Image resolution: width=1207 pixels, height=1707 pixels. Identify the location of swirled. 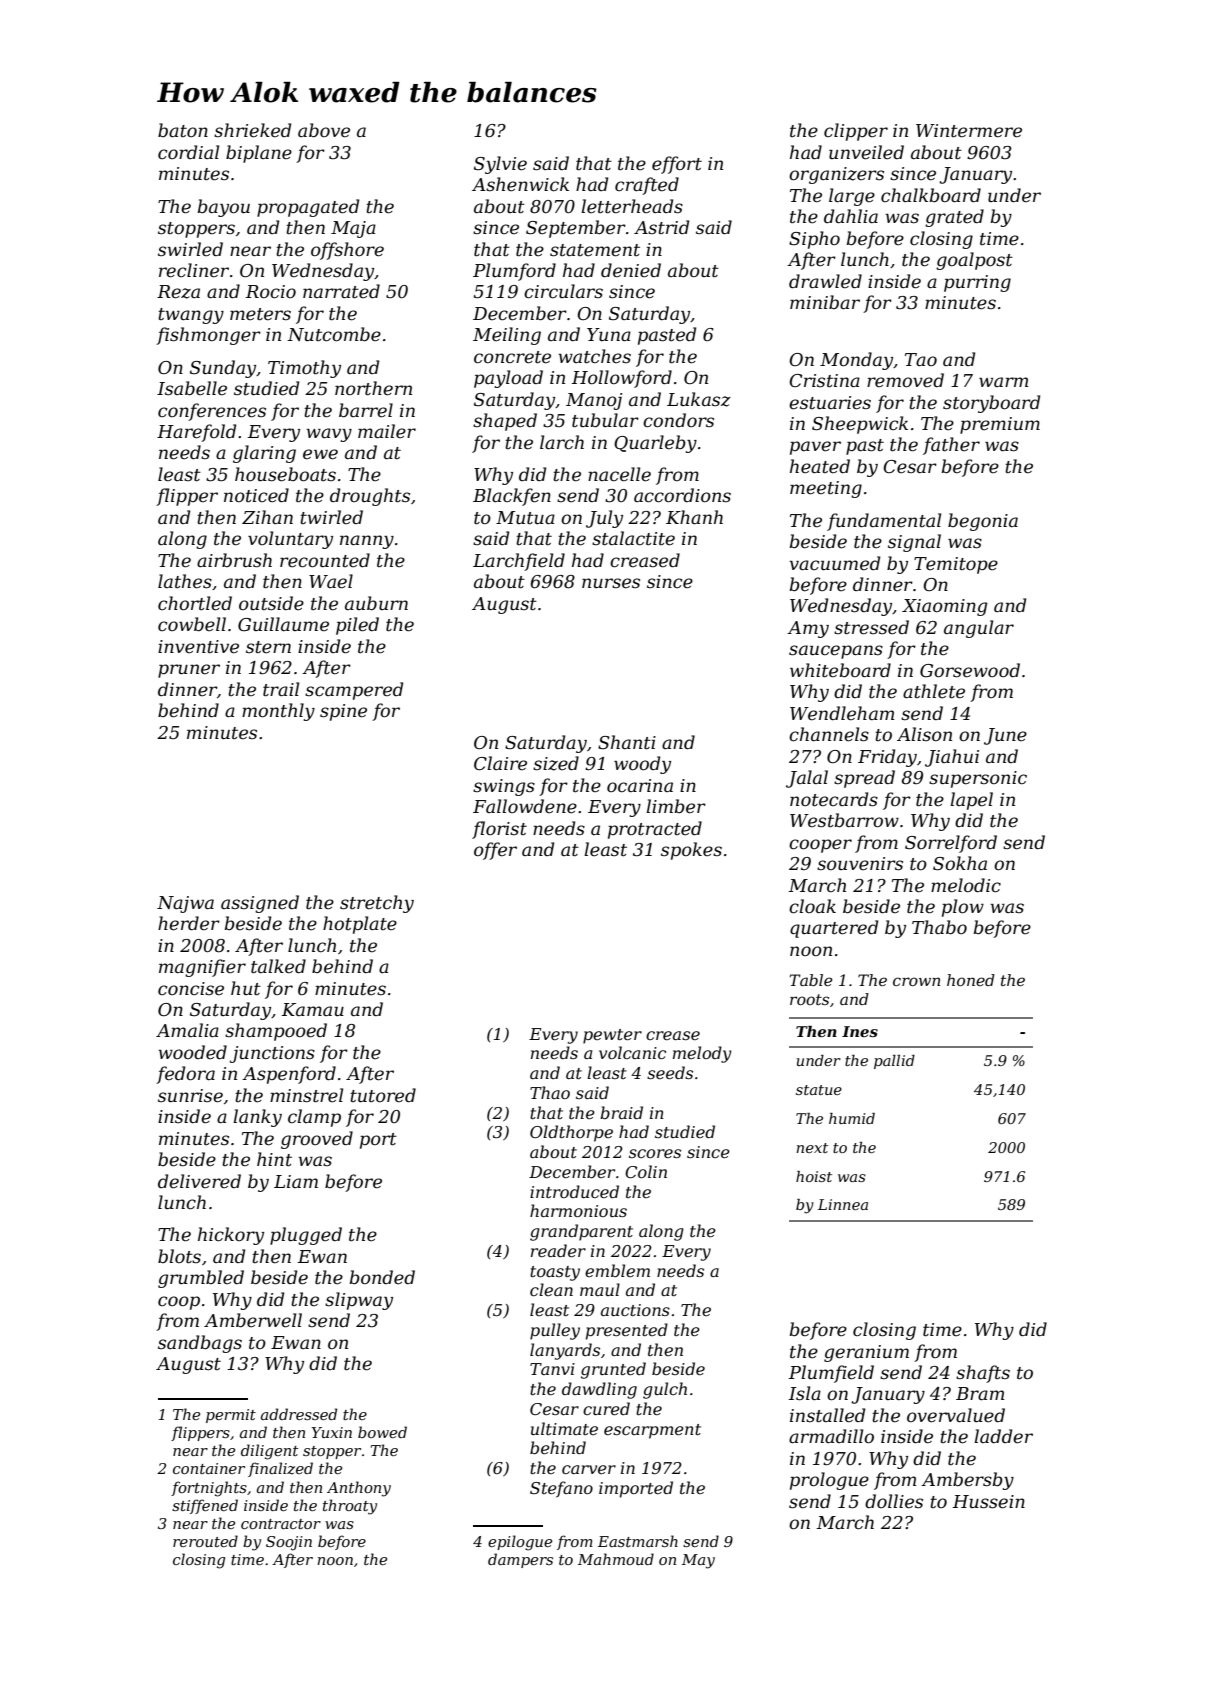
(190, 249).
